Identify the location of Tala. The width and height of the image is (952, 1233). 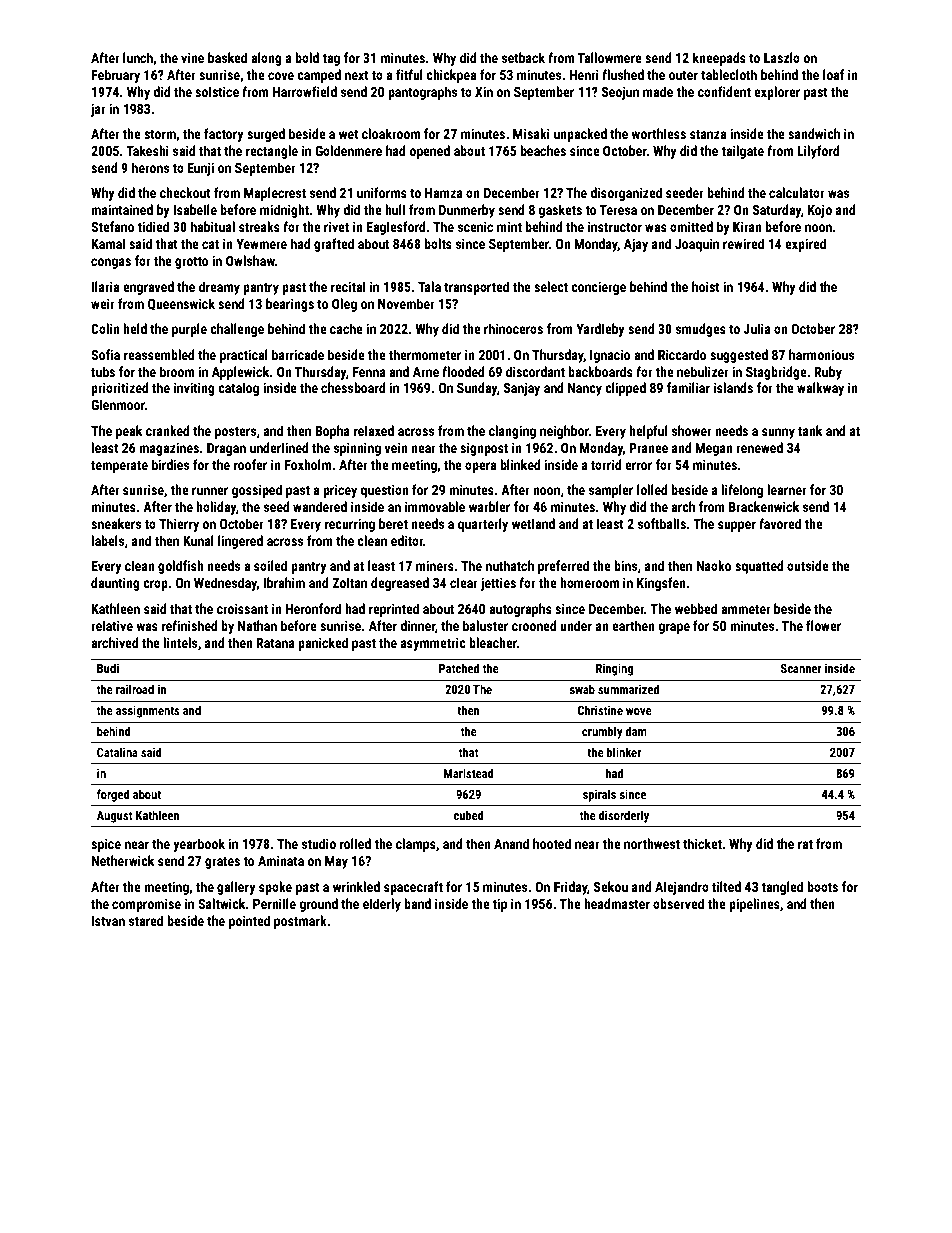
(429, 286).
